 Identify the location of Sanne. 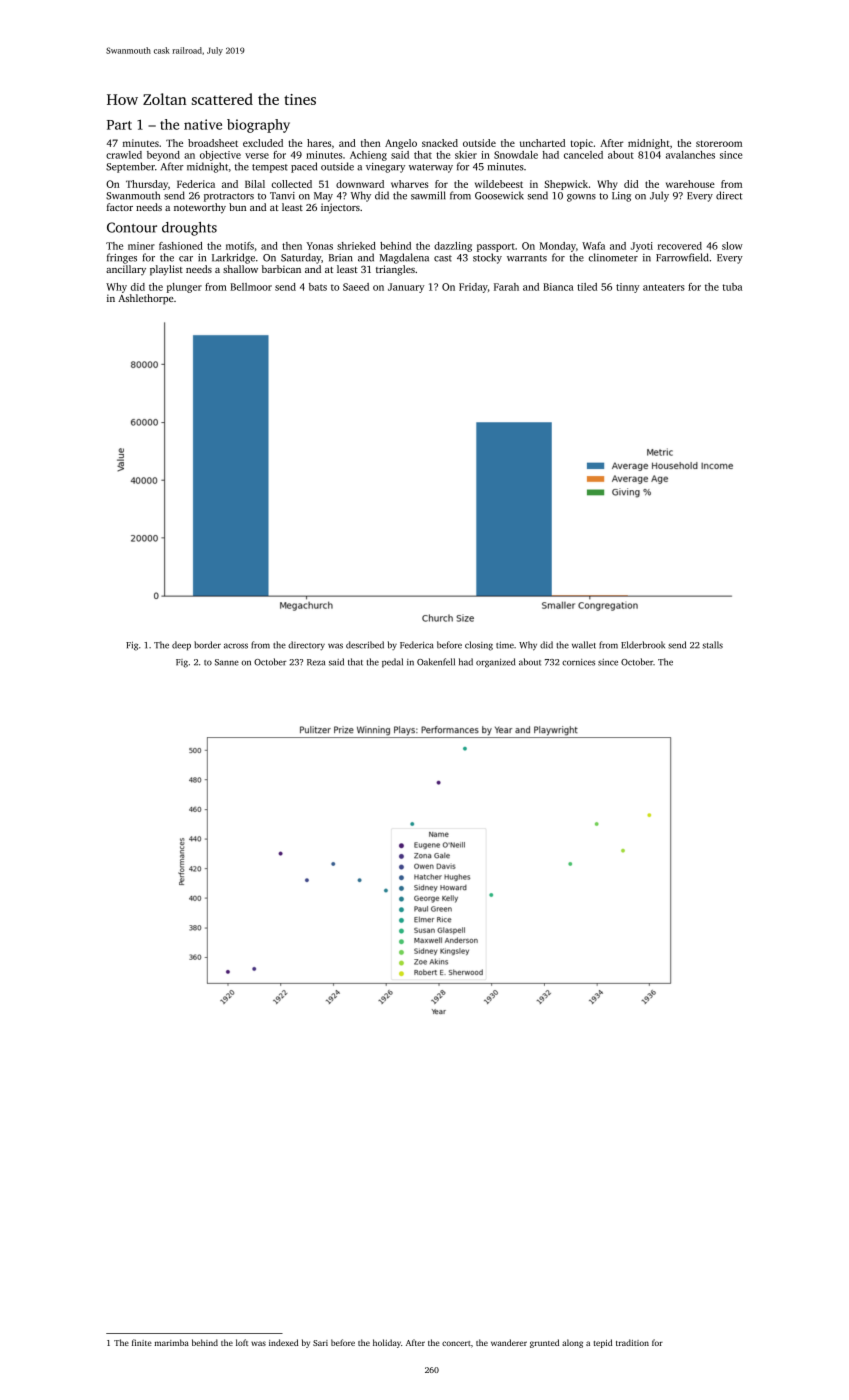
(227, 662).
